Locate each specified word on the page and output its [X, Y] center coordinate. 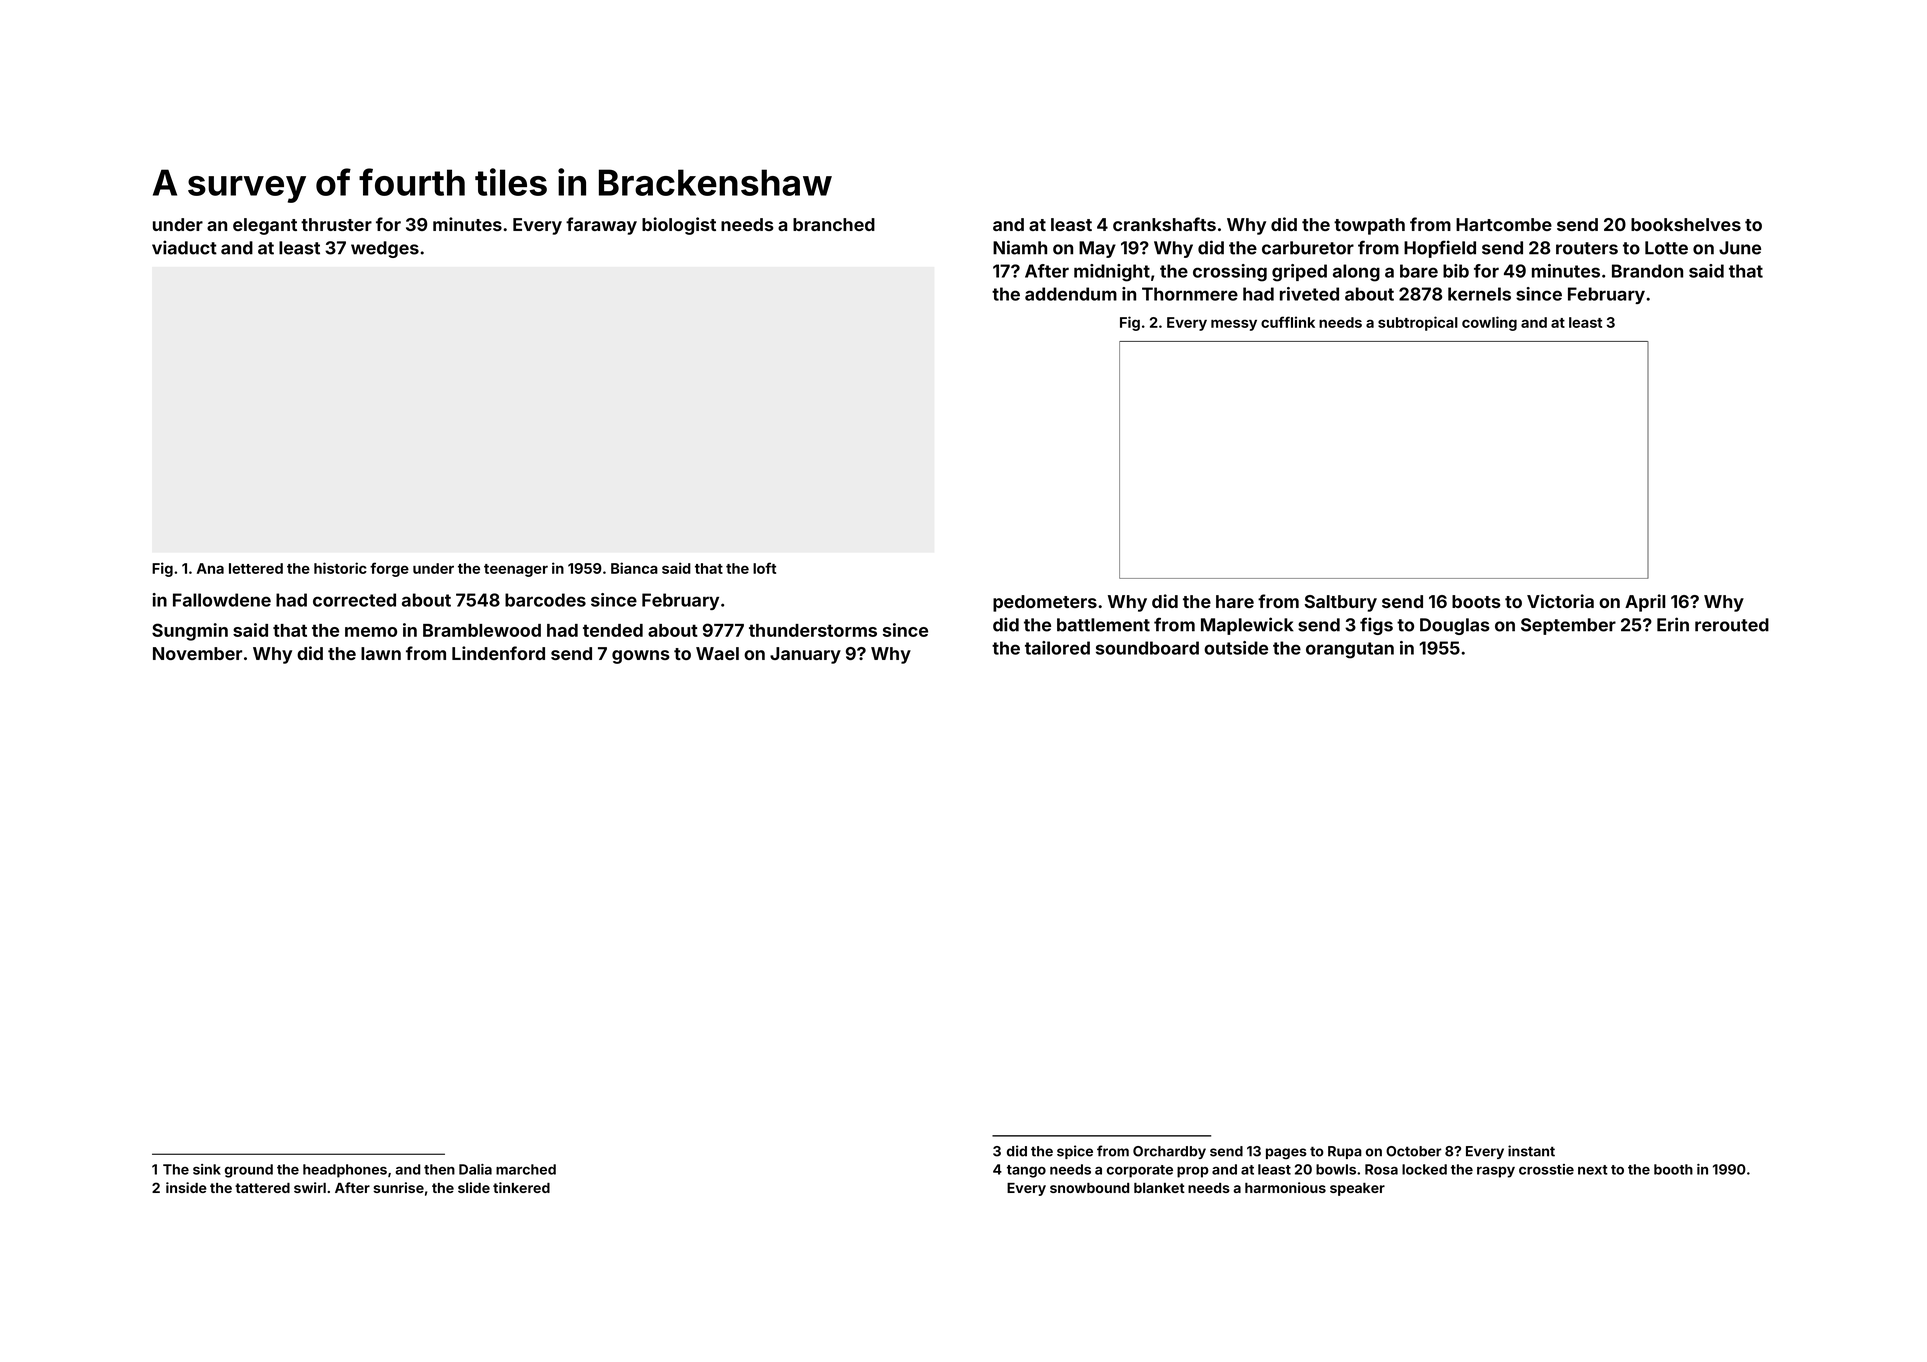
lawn [381, 653]
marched [526, 1169]
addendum [1071, 294]
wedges [385, 249]
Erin [1673, 624]
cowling [1489, 323]
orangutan [1350, 650]
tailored [1057, 648]
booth [1673, 1169]
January [805, 655]
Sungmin [190, 632]
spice [1075, 1152]
